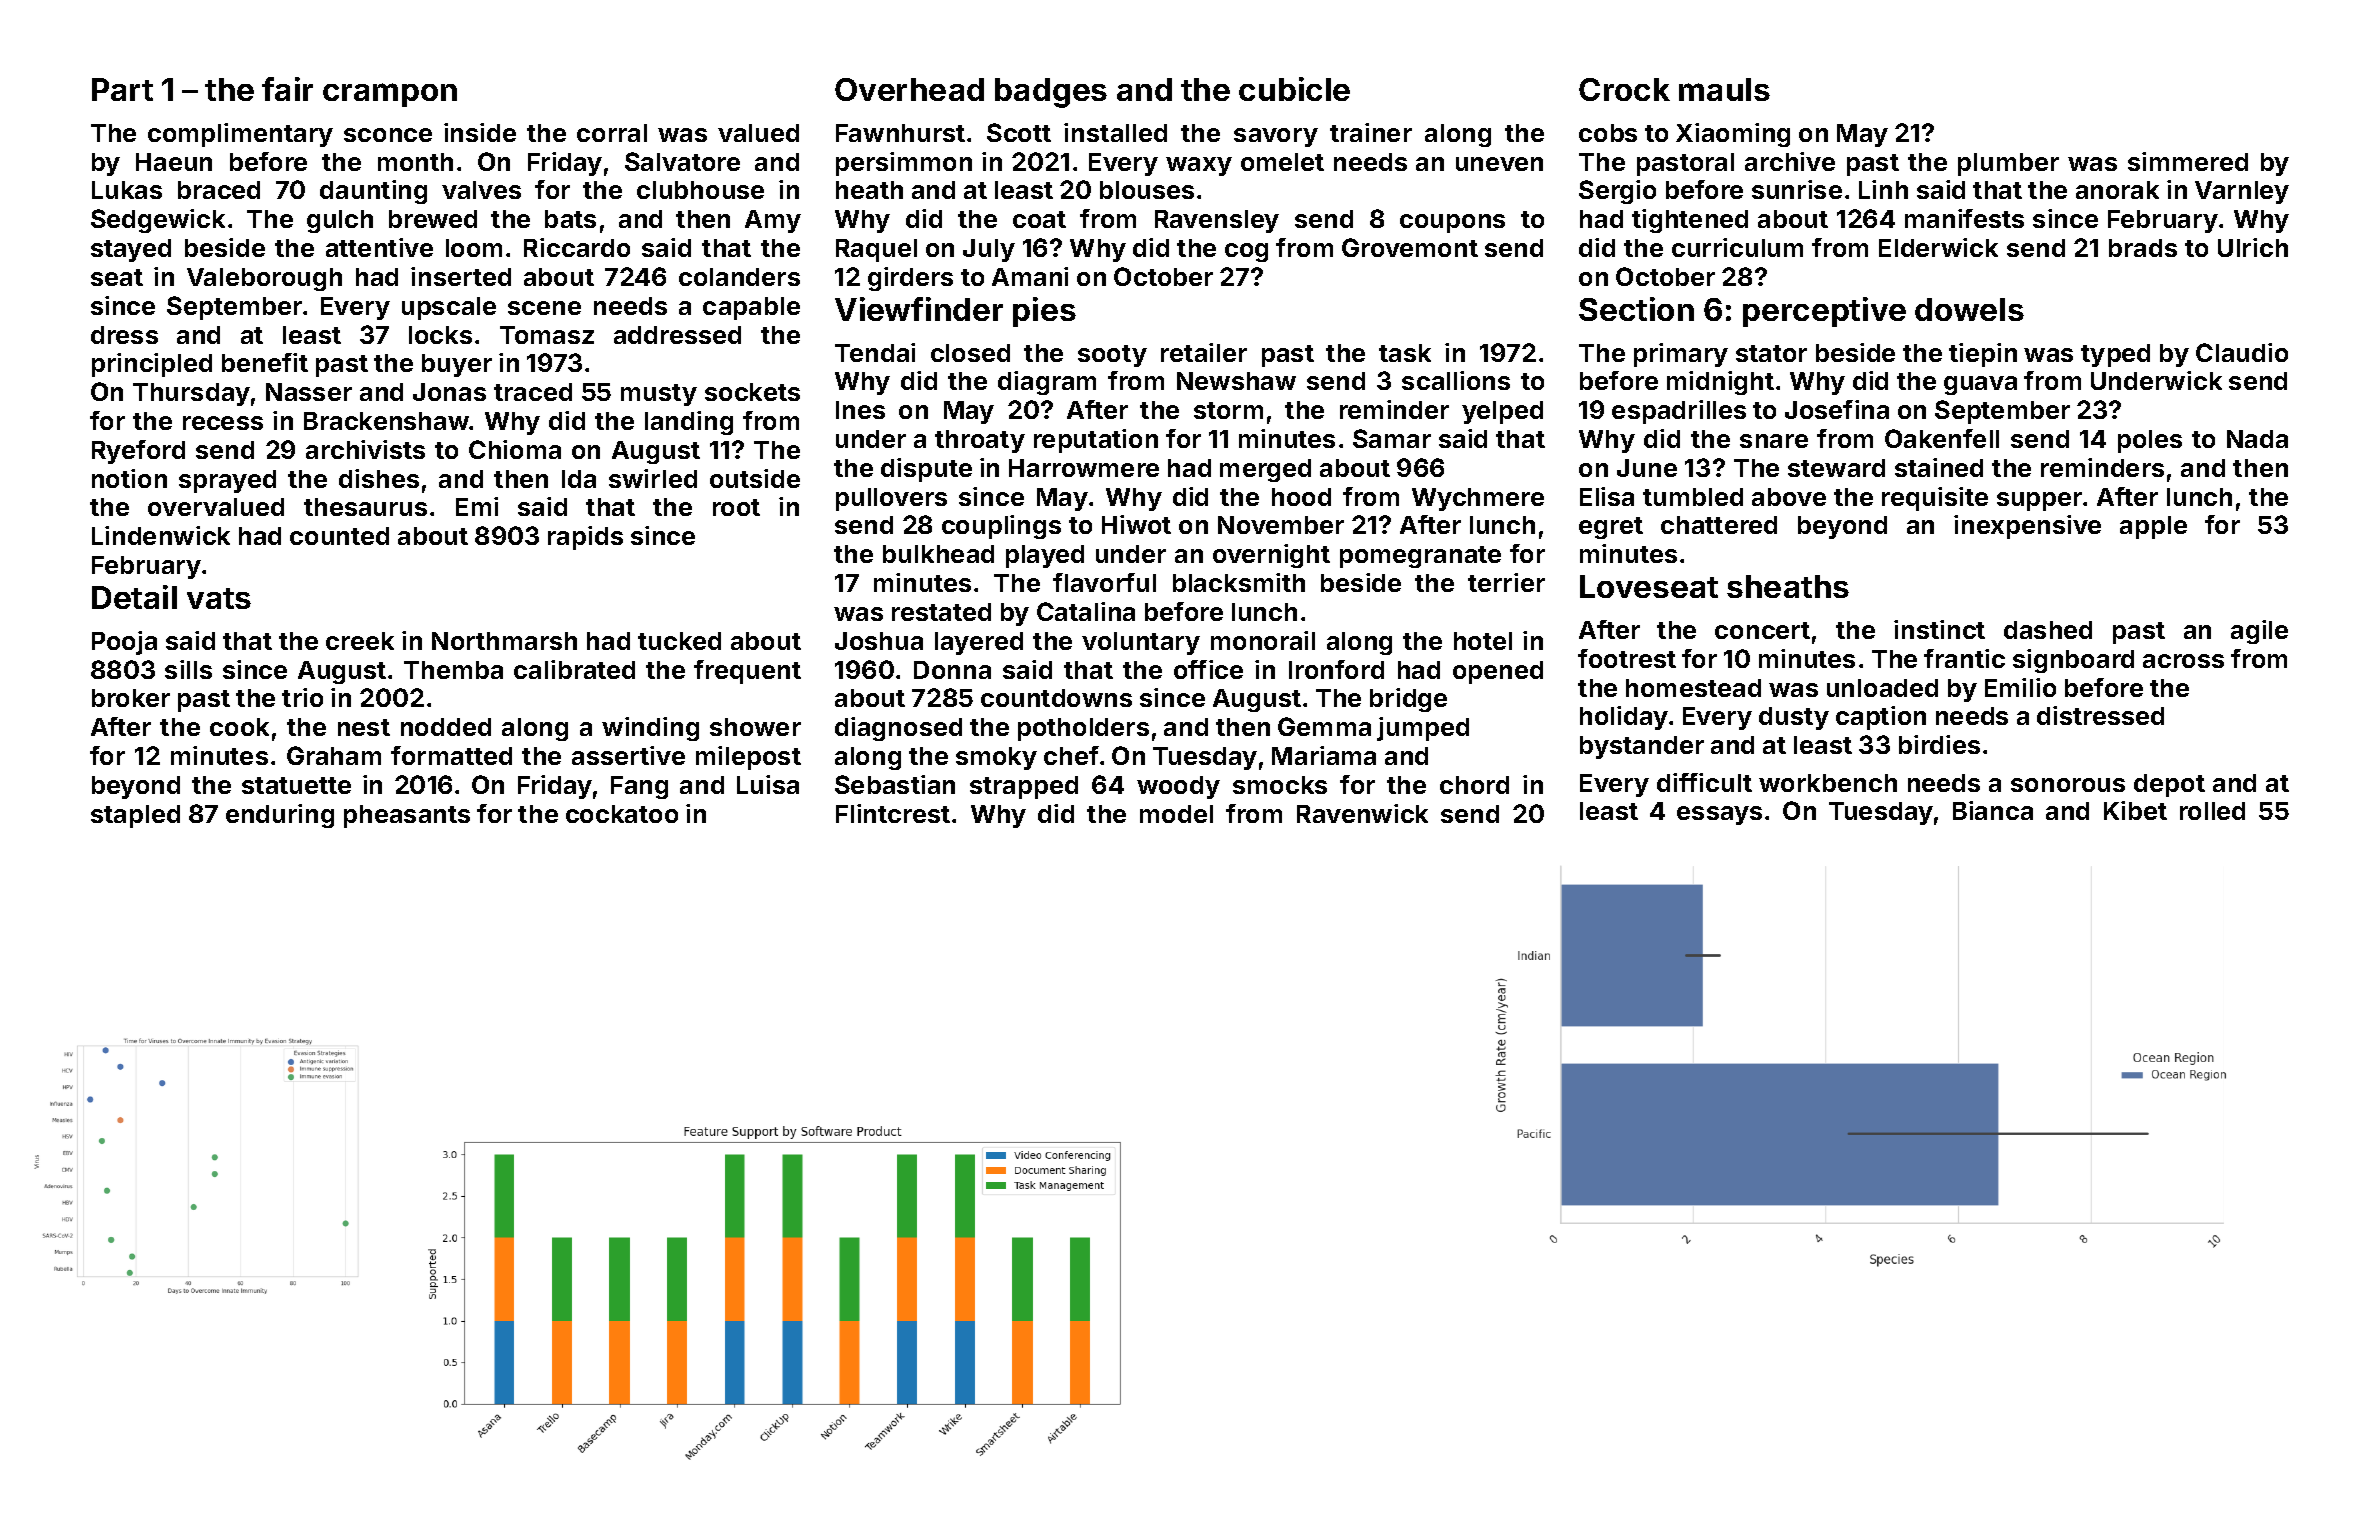 The image size is (2380, 1540). Describe the element at coordinates (152, 365) in the document. I see `principled` at that location.
